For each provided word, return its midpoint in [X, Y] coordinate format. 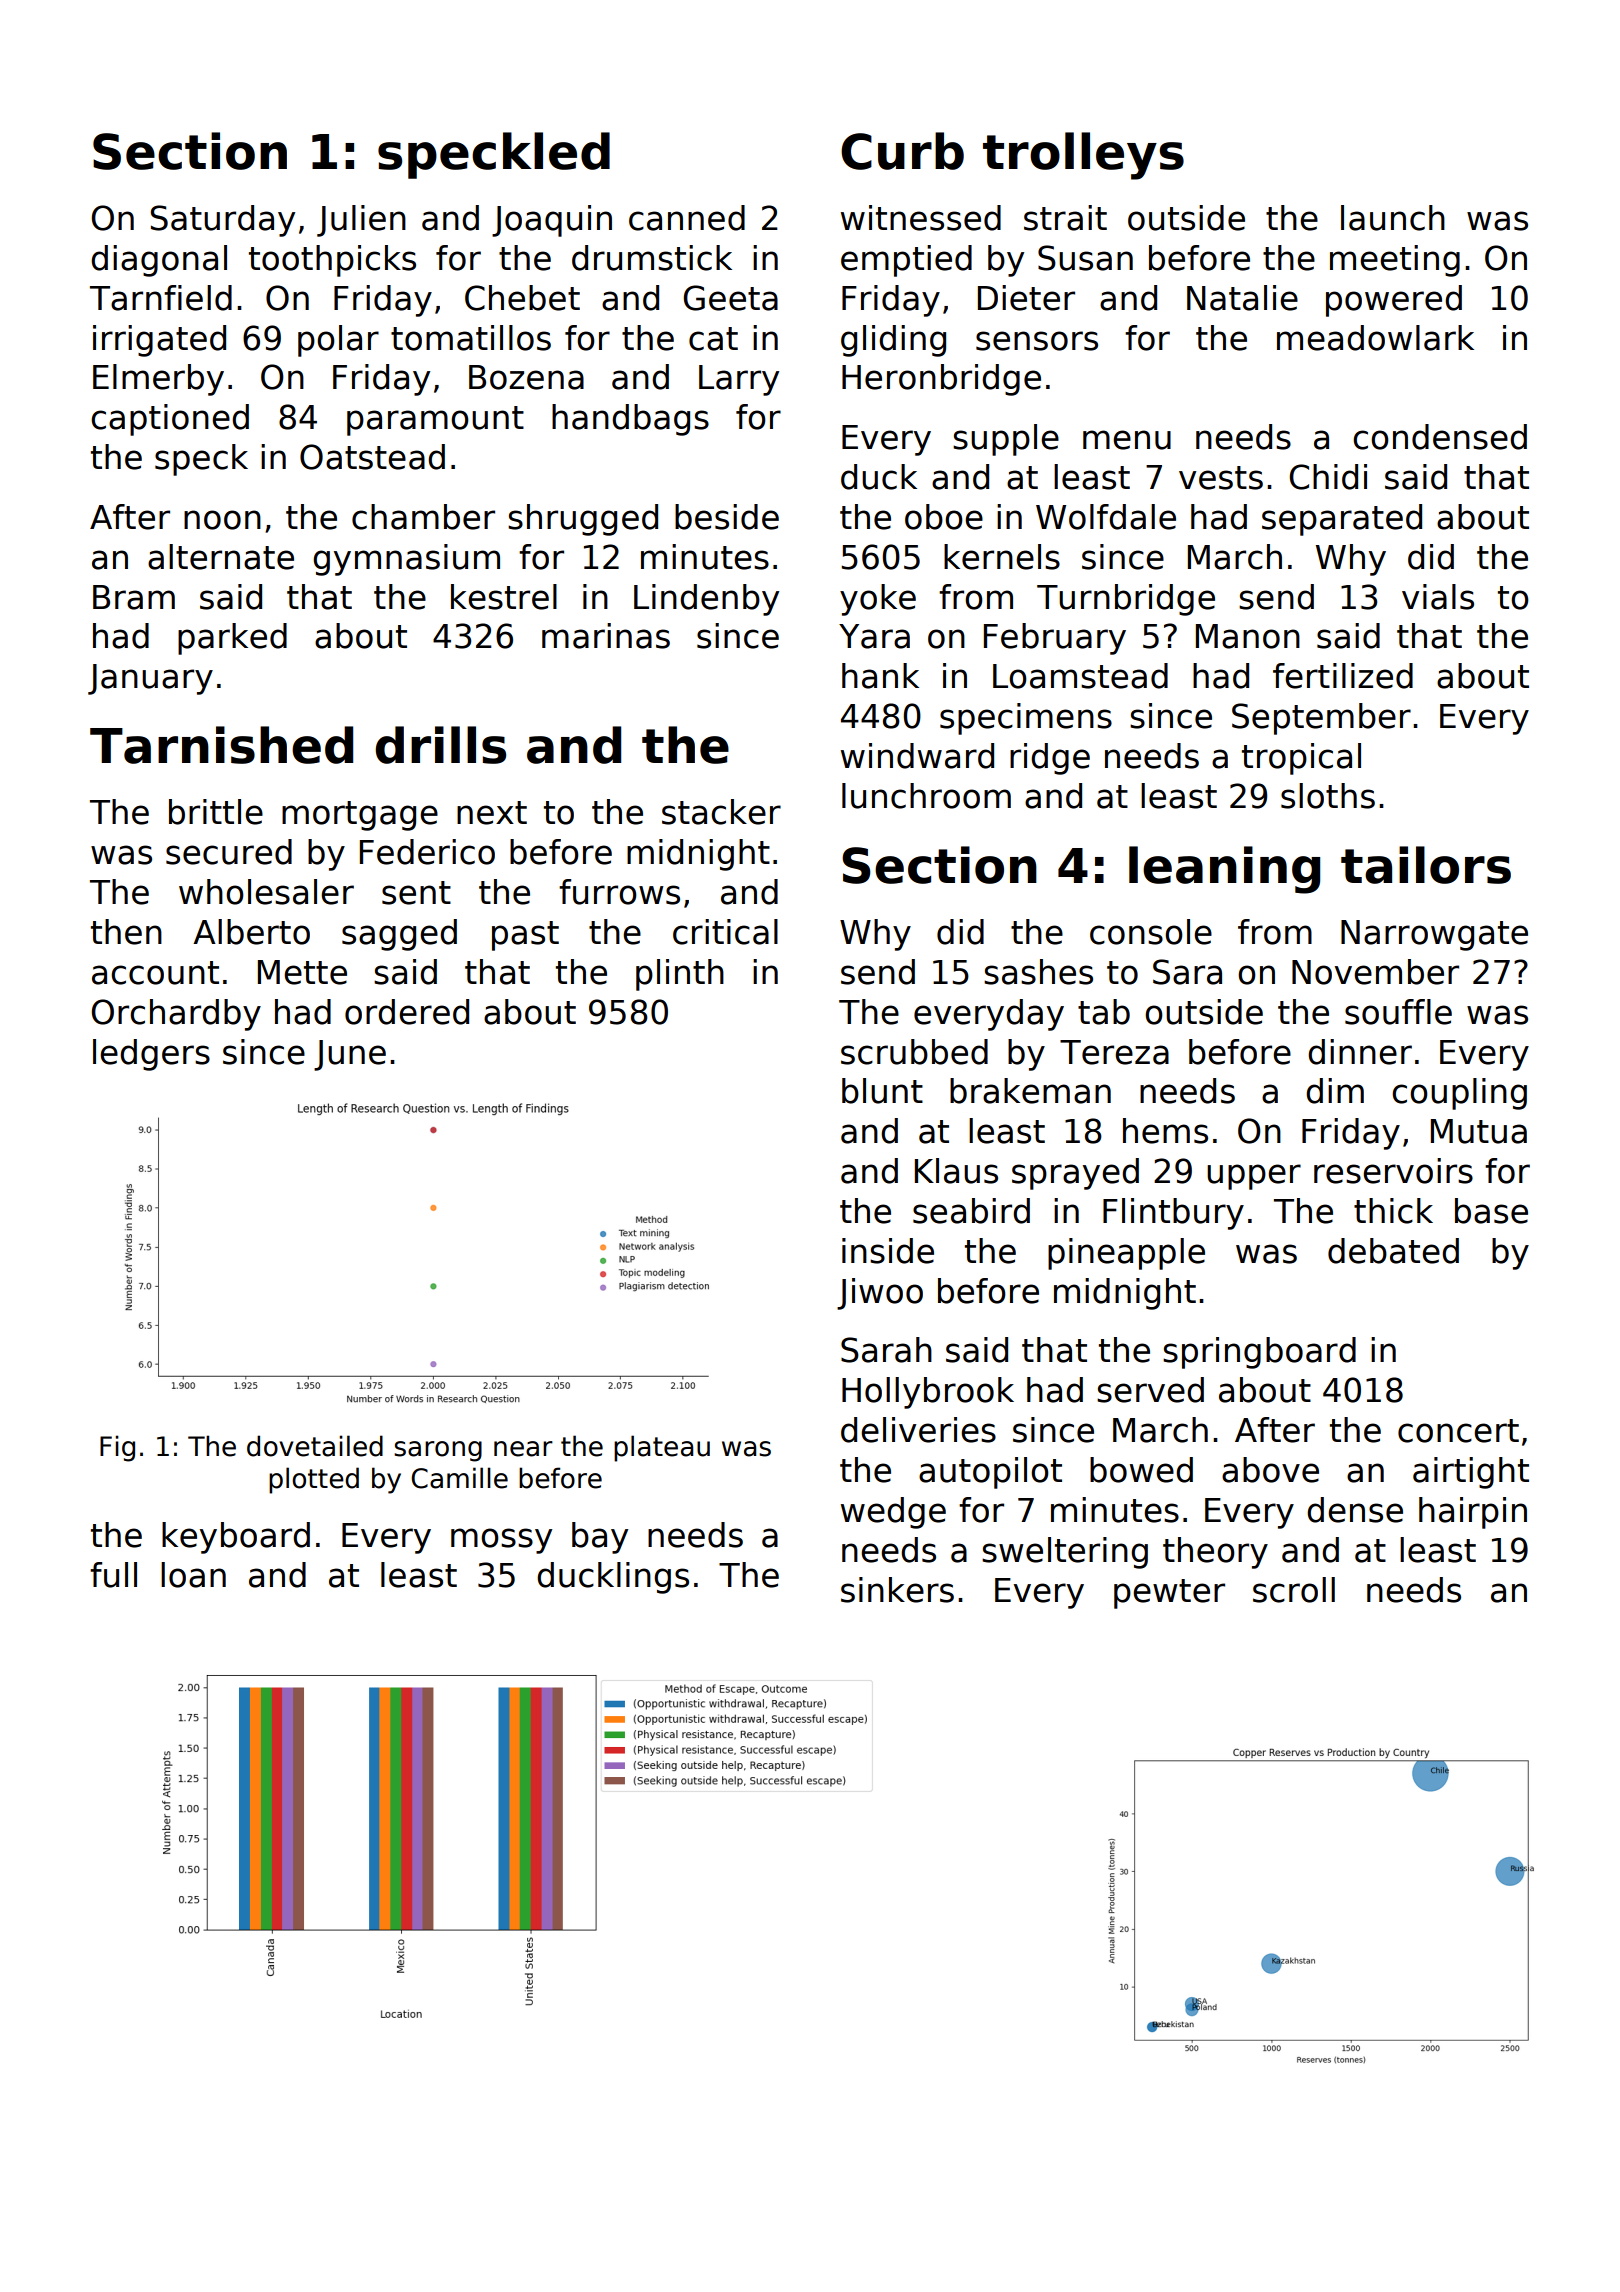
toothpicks [332, 261]
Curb [902, 151]
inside [888, 1251]
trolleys [1083, 156]
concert [1458, 1431]
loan [193, 1575]
